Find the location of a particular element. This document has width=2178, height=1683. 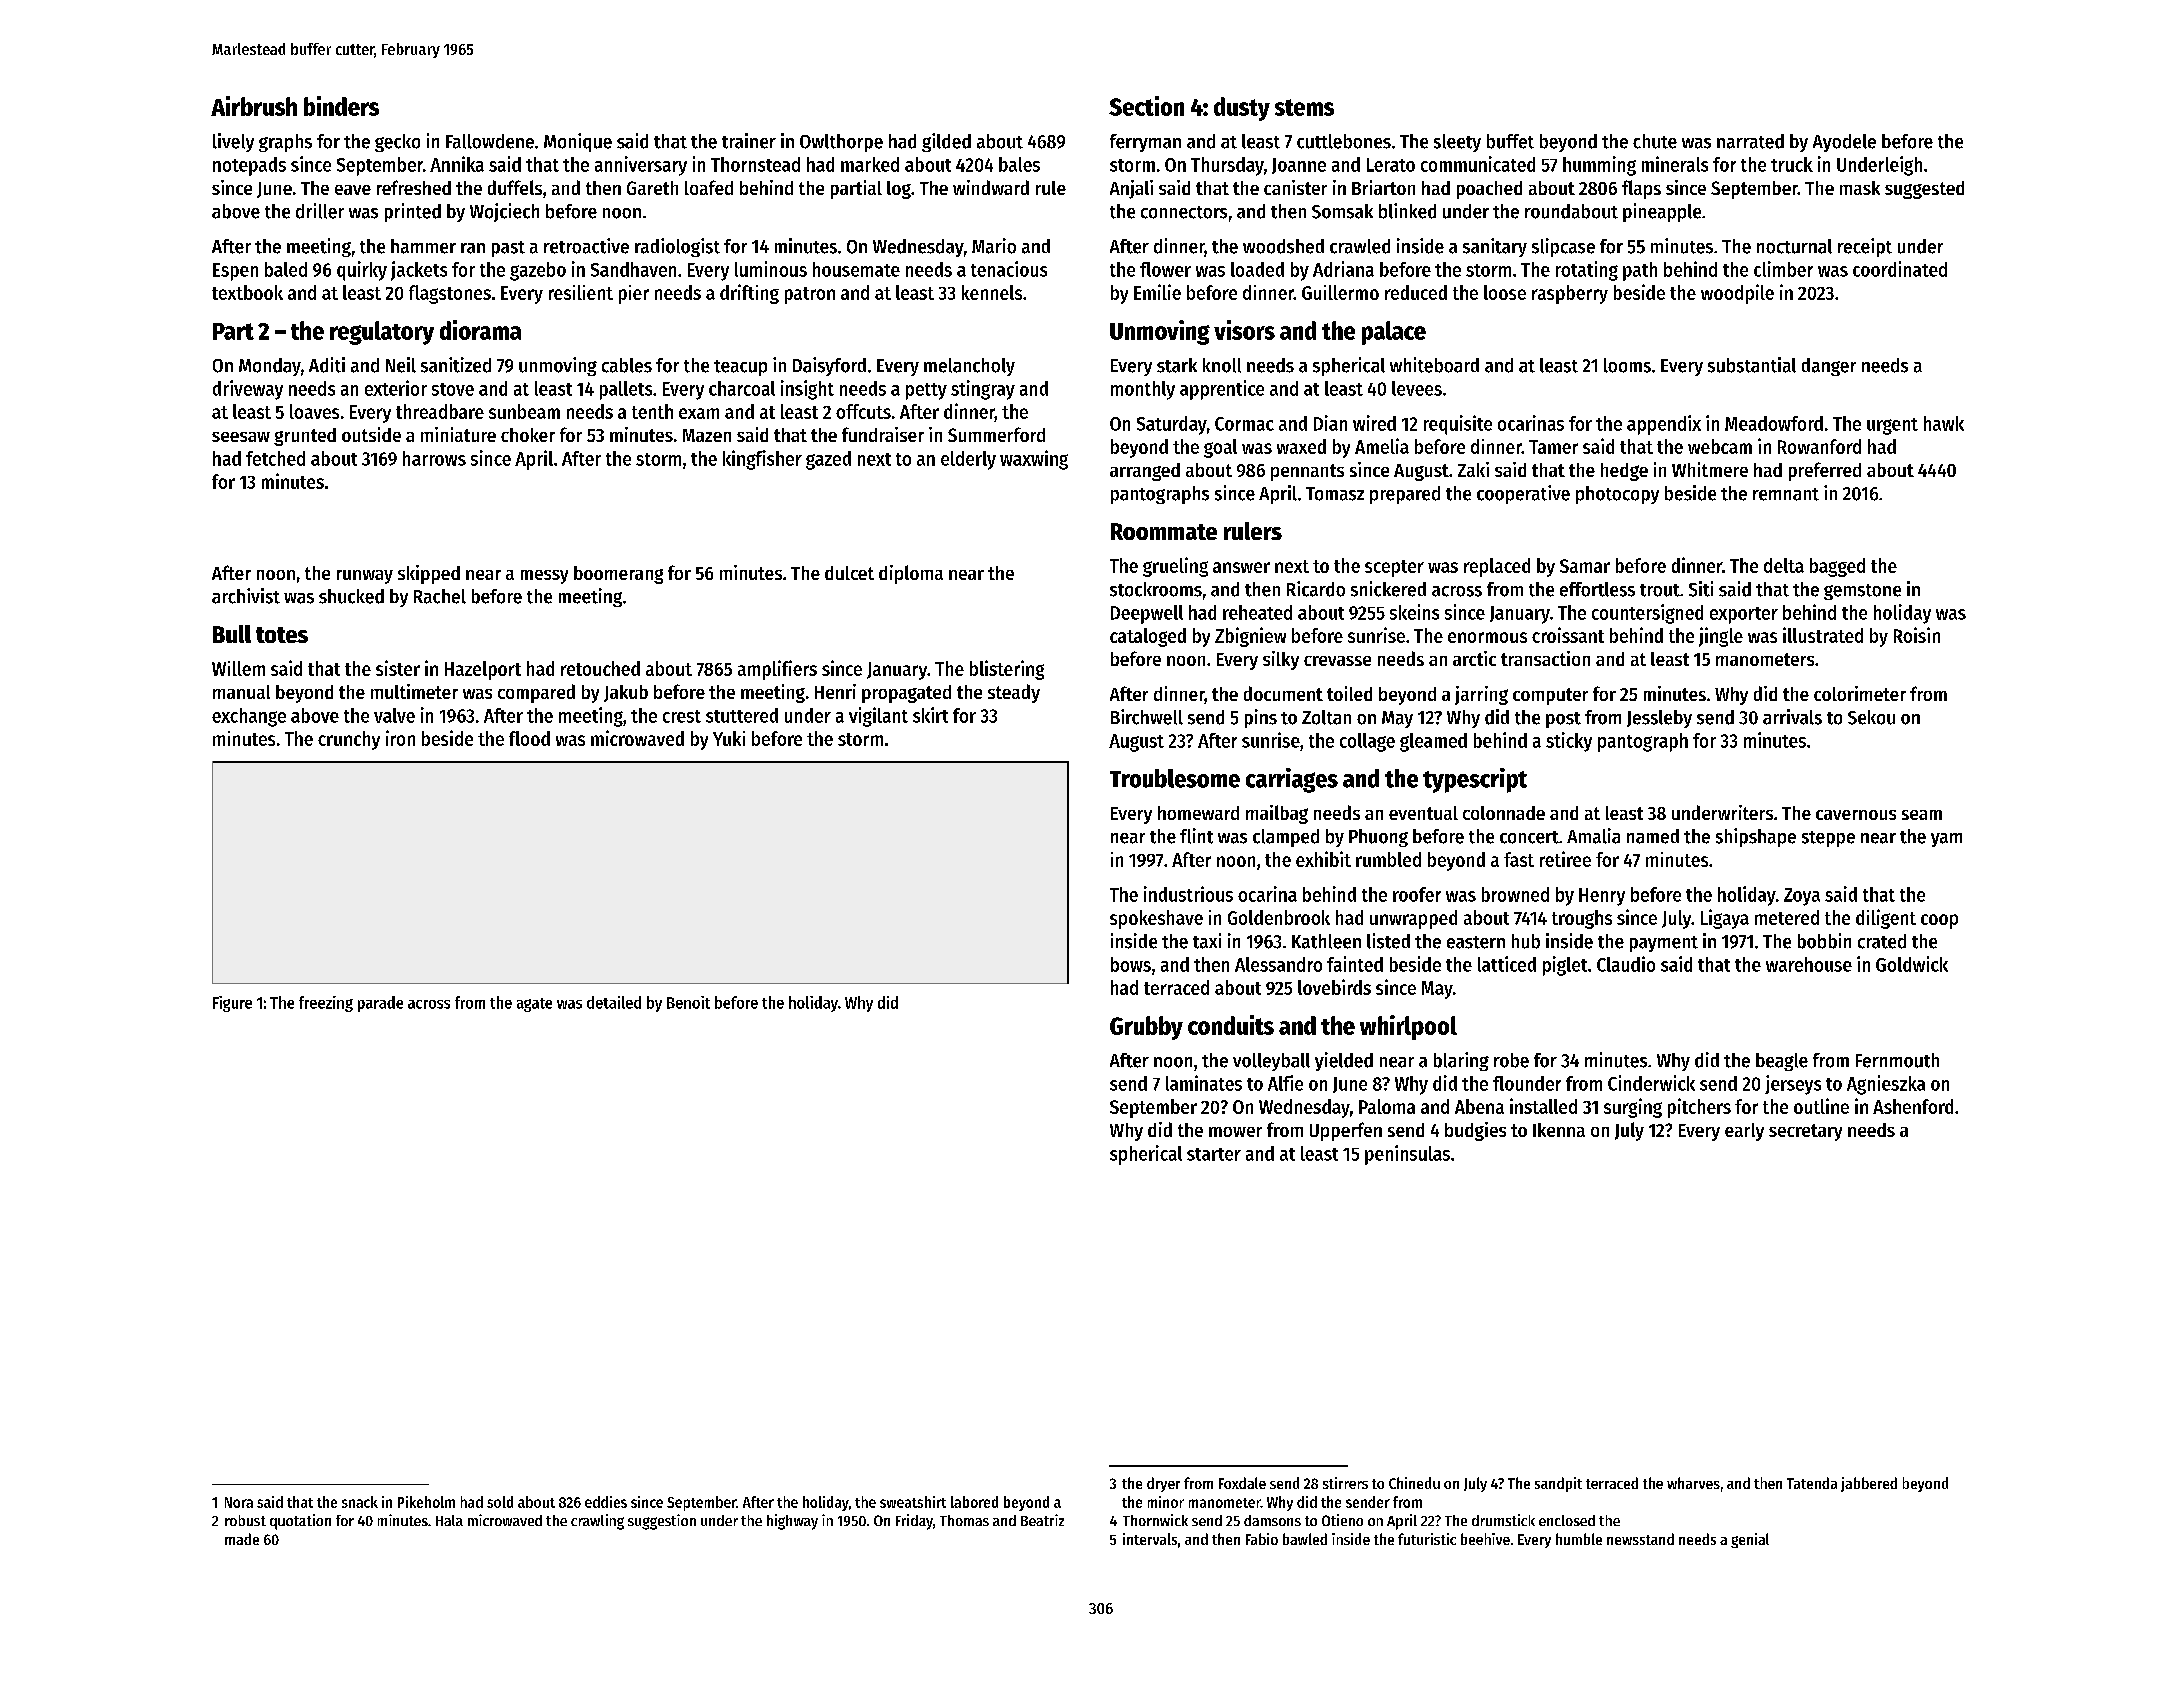

dryer is located at coordinates (1163, 1484).
